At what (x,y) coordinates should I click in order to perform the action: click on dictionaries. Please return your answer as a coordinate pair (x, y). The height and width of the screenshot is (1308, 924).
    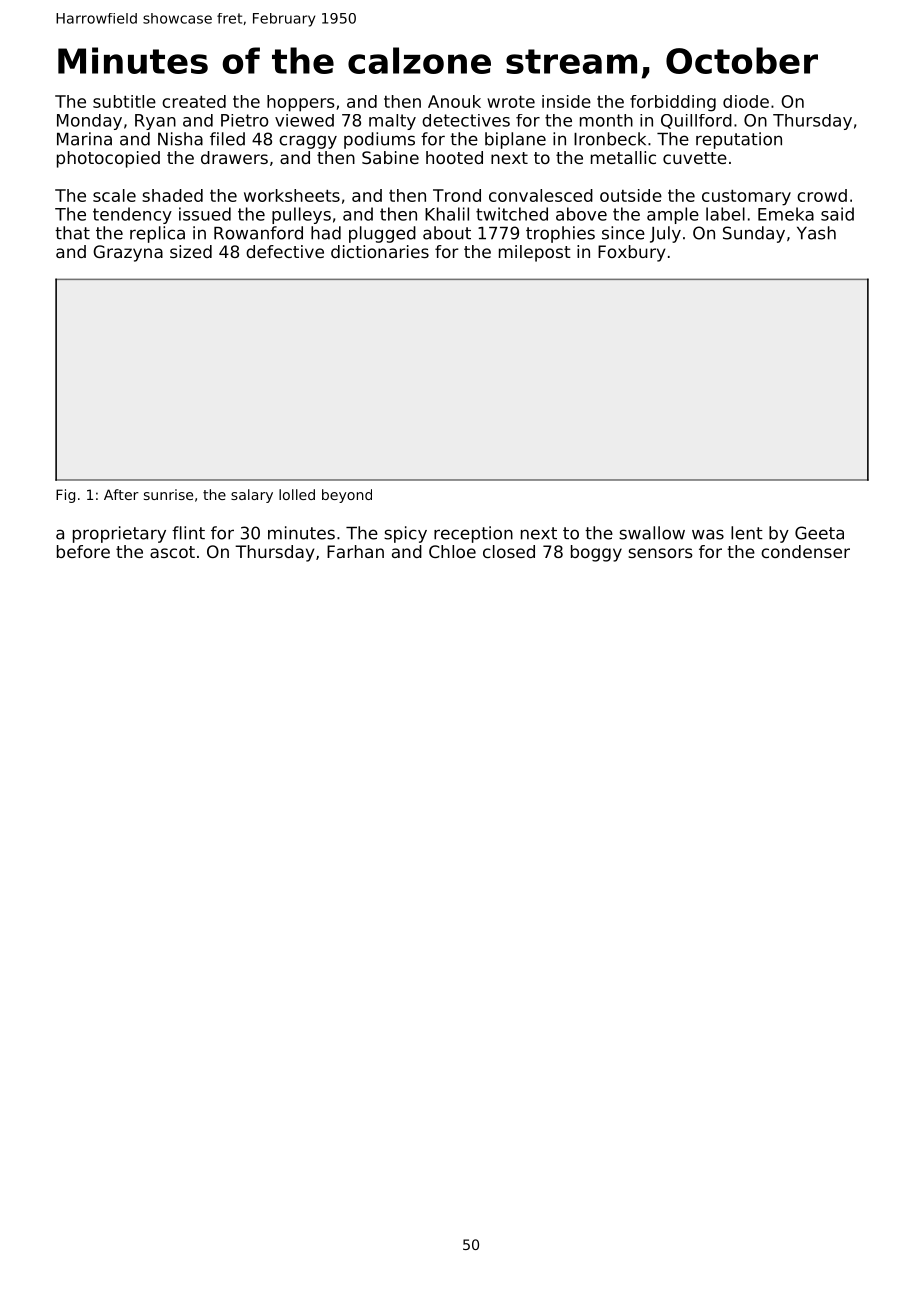
    Looking at the image, I should click on (380, 251).
